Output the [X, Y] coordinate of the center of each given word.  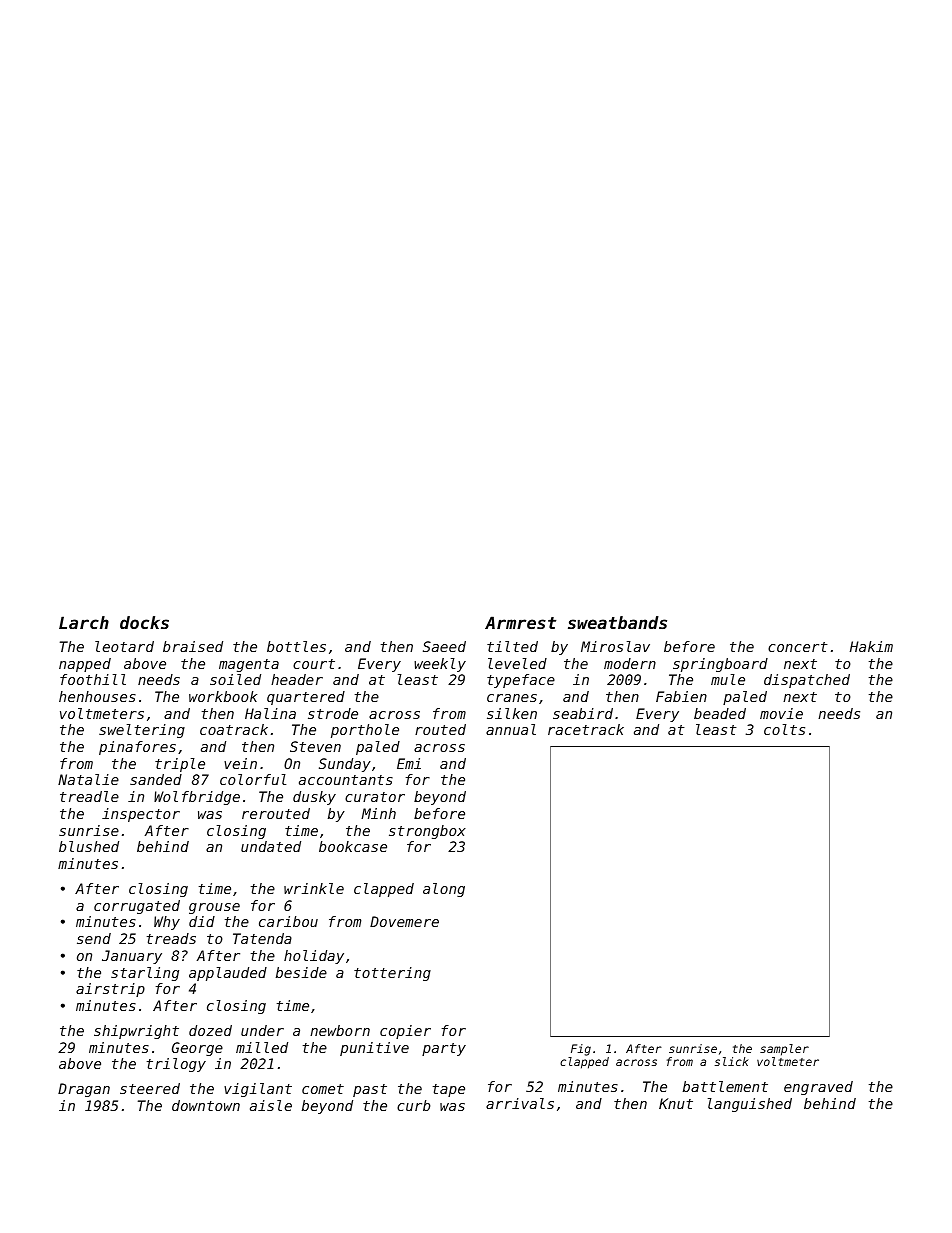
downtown [206, 1105]
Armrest [520, 622]
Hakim [871, 646]
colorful [253, 779]
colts [784, 729]
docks [144, 622]
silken [512, 713]
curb [413, 1105]
